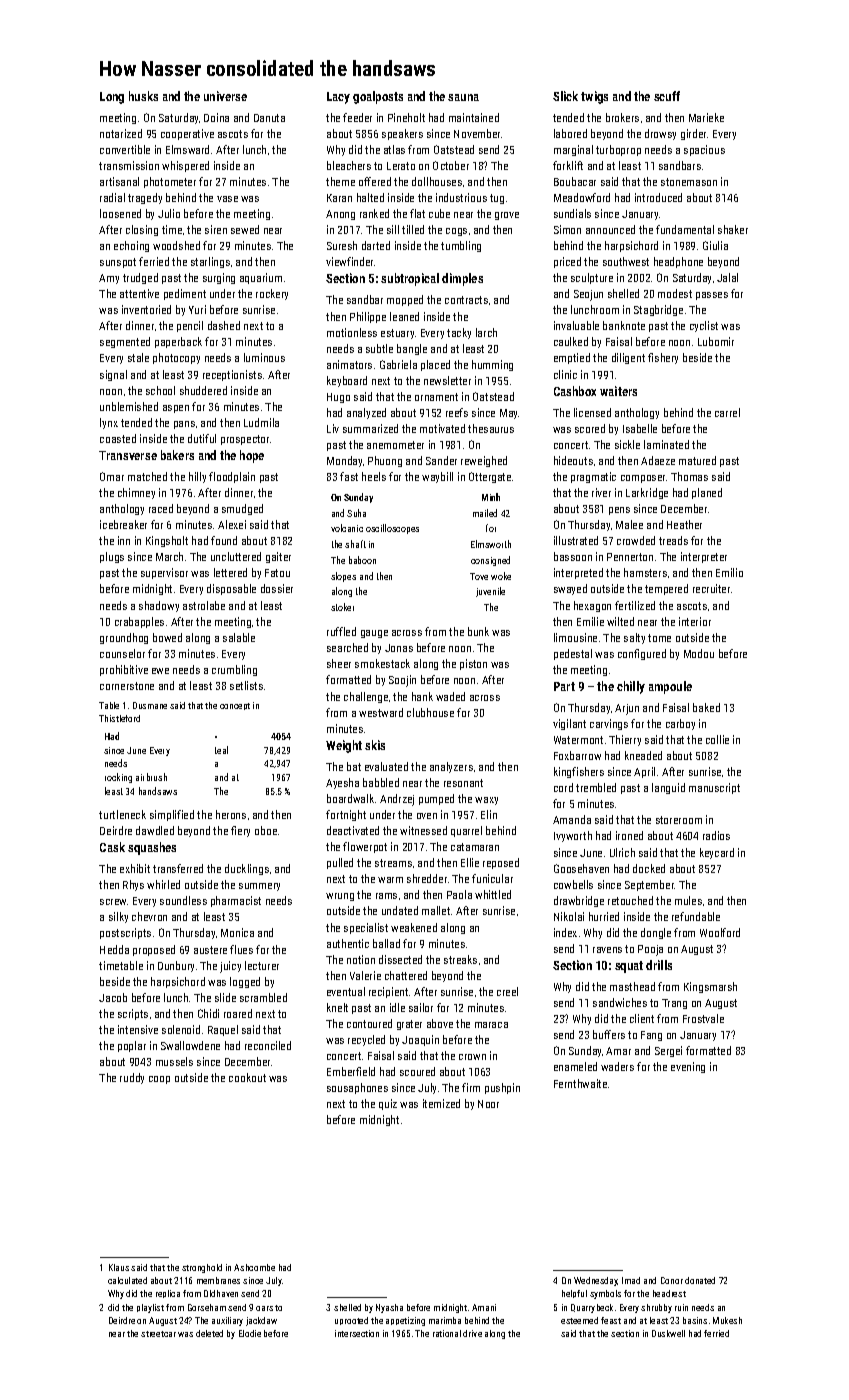 Image resolution: width=849 pixels, height=1400 pixels. I want to click on poplar, so click(132, 1046).
